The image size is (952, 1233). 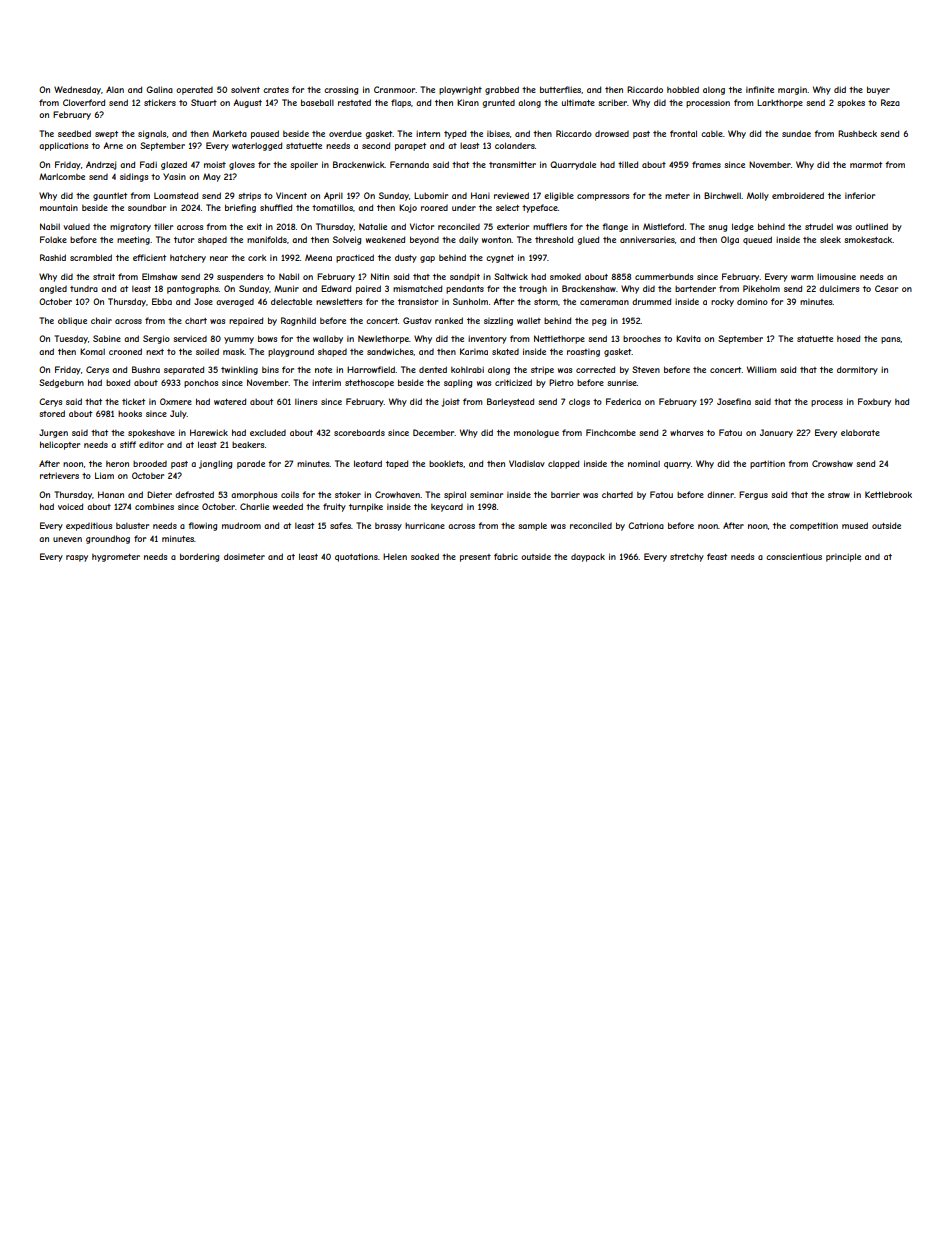 I want to click on butterflies, so click(x=560, y=89).
